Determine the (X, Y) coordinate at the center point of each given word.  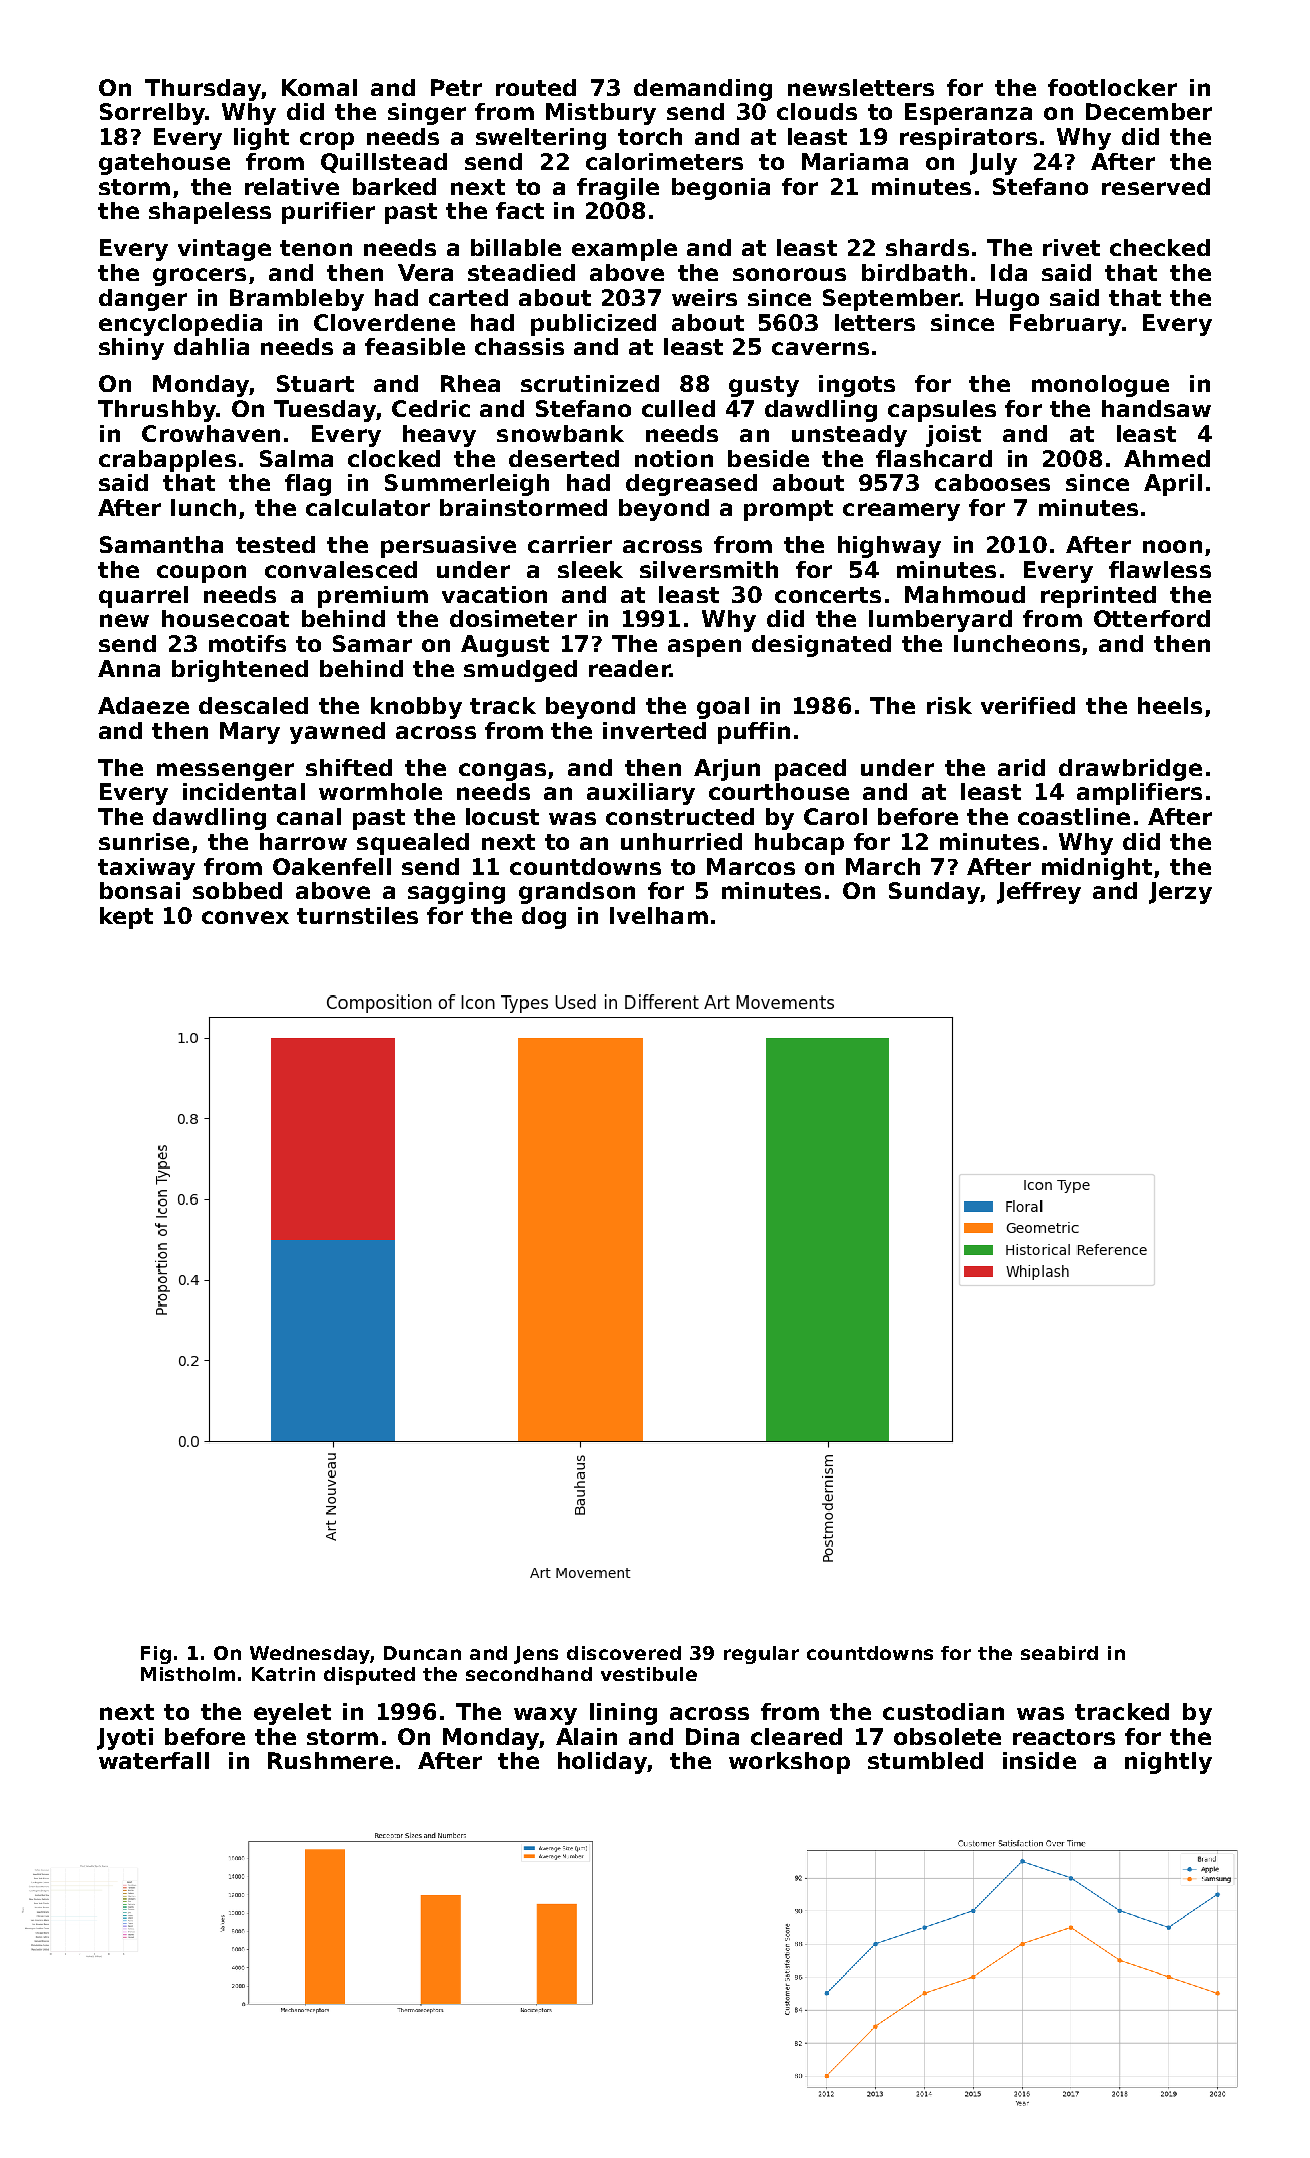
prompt (788, 510)
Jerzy (1180, 893)
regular (761, 1655)
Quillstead (384, 163)
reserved (1156, 186)
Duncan (422, 1653)
